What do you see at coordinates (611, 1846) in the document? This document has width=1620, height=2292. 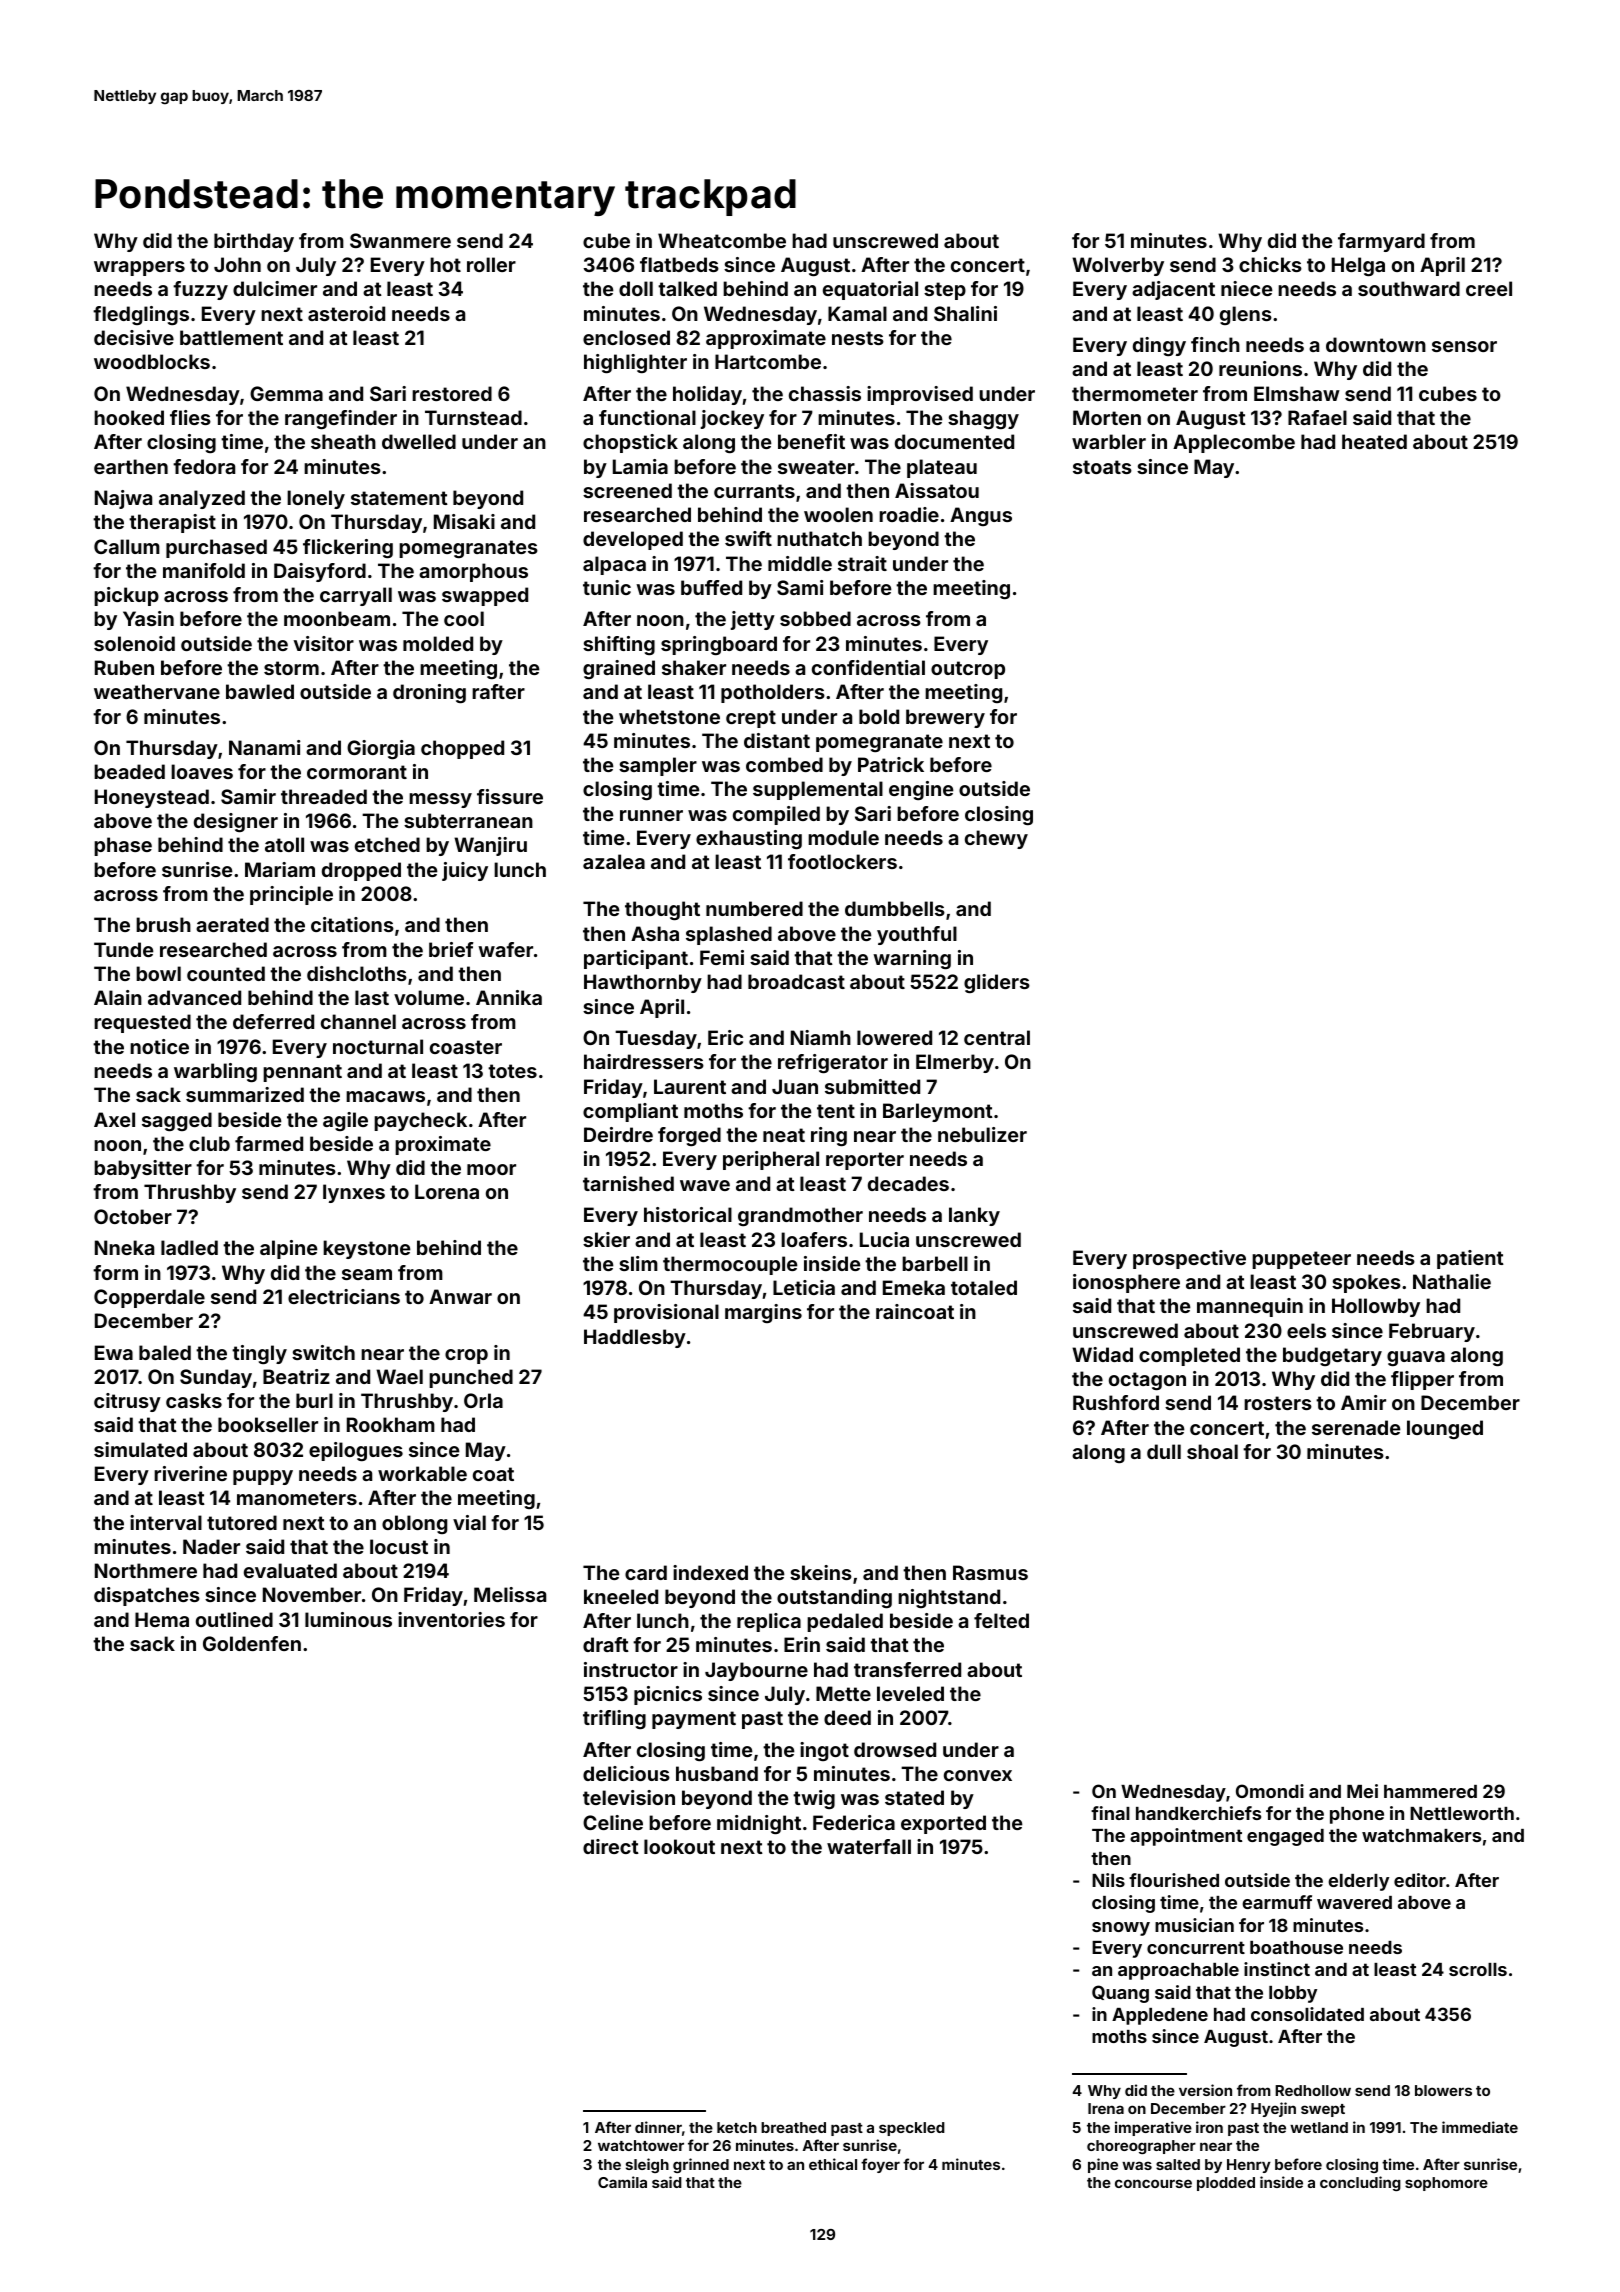 I see `direct` at bounding box center [611, 1846].
